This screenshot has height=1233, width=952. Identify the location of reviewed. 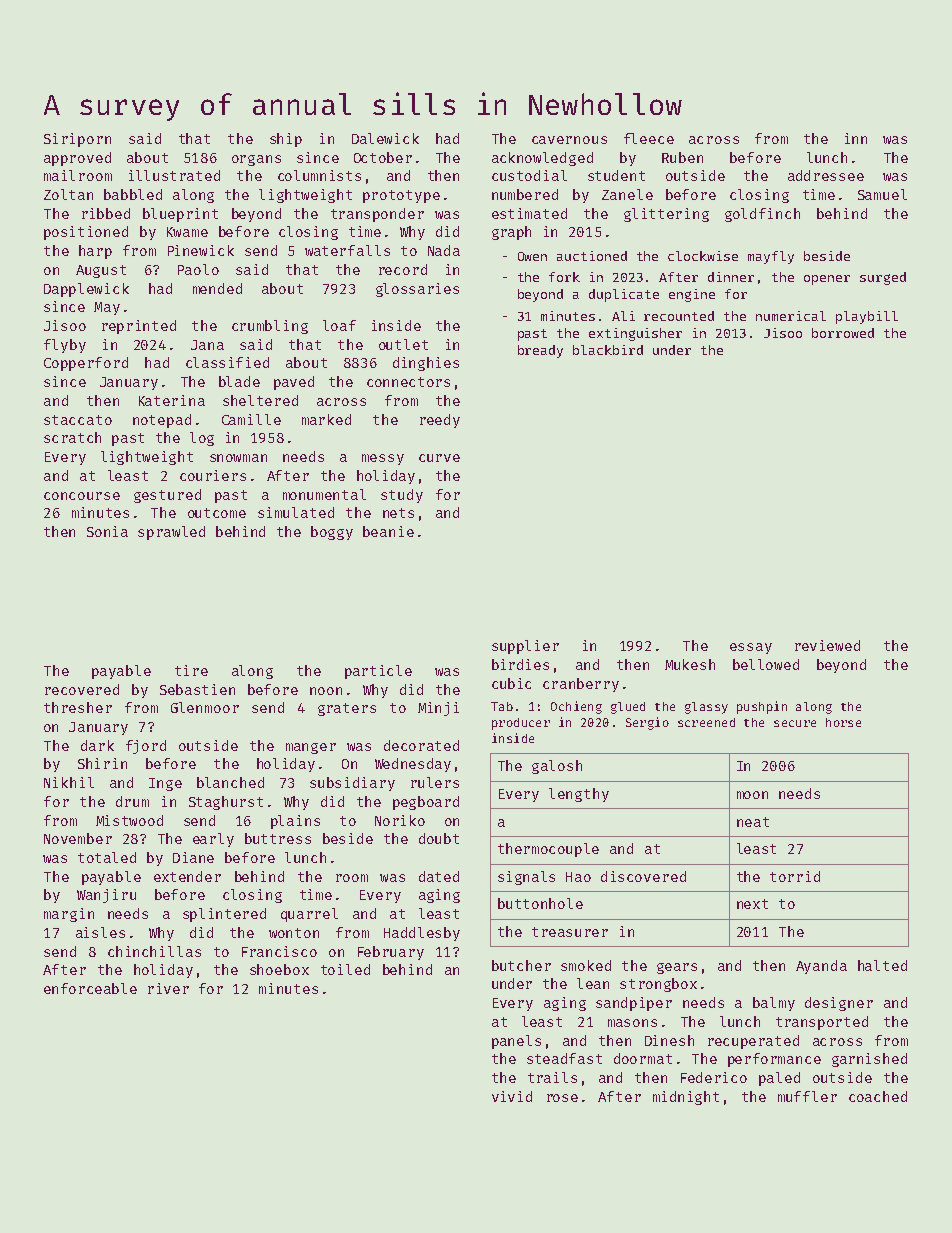
(827, 645).
